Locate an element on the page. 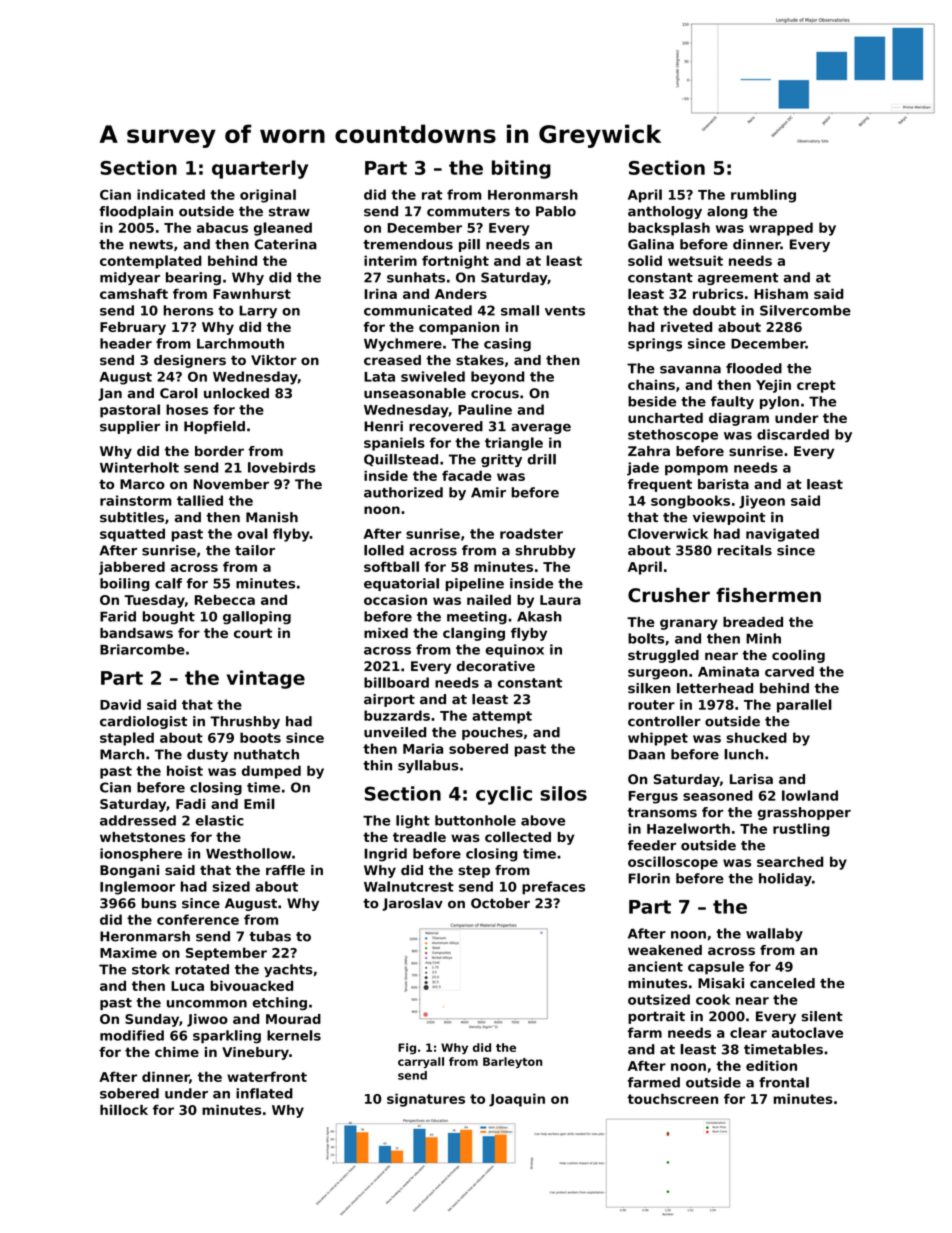  pouches is located at coordinates (492, 733).
